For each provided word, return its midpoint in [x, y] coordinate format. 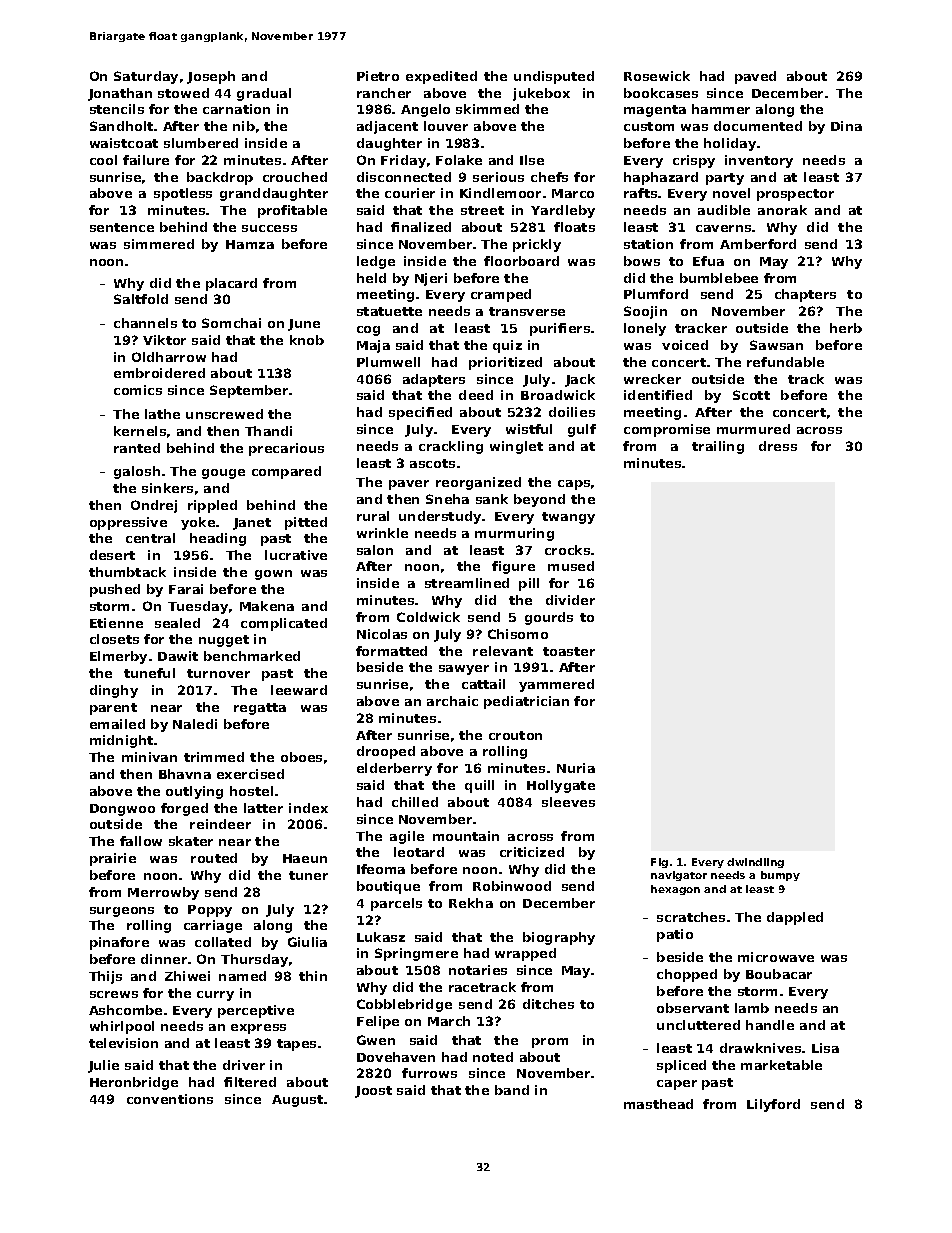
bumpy [780, 876]
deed [476, 395]
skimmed [487, 109]
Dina [846, 126]
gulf [582, 430]
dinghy [114, 691]
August [297, 1101]
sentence [122, 227]
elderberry [394, 769]
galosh [137, 472]
